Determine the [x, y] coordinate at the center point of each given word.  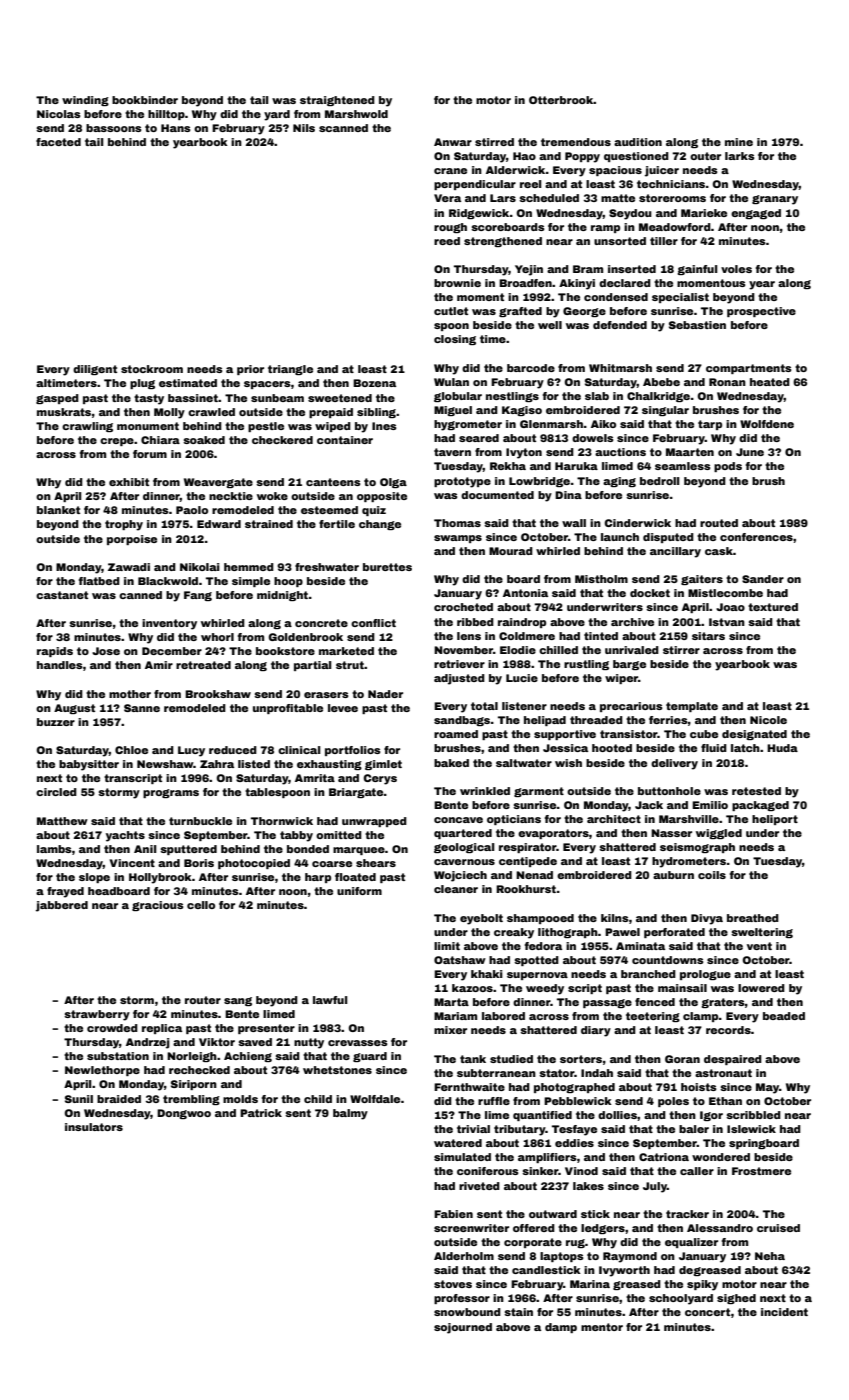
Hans [175, 128]
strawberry [97, 1015]
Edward [219, 524]
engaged [756, 214]
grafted [520, 312]
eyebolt [481, 919]
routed [719, 523]
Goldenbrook [305, 637]
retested [756, 791]
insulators [94, 1127]
